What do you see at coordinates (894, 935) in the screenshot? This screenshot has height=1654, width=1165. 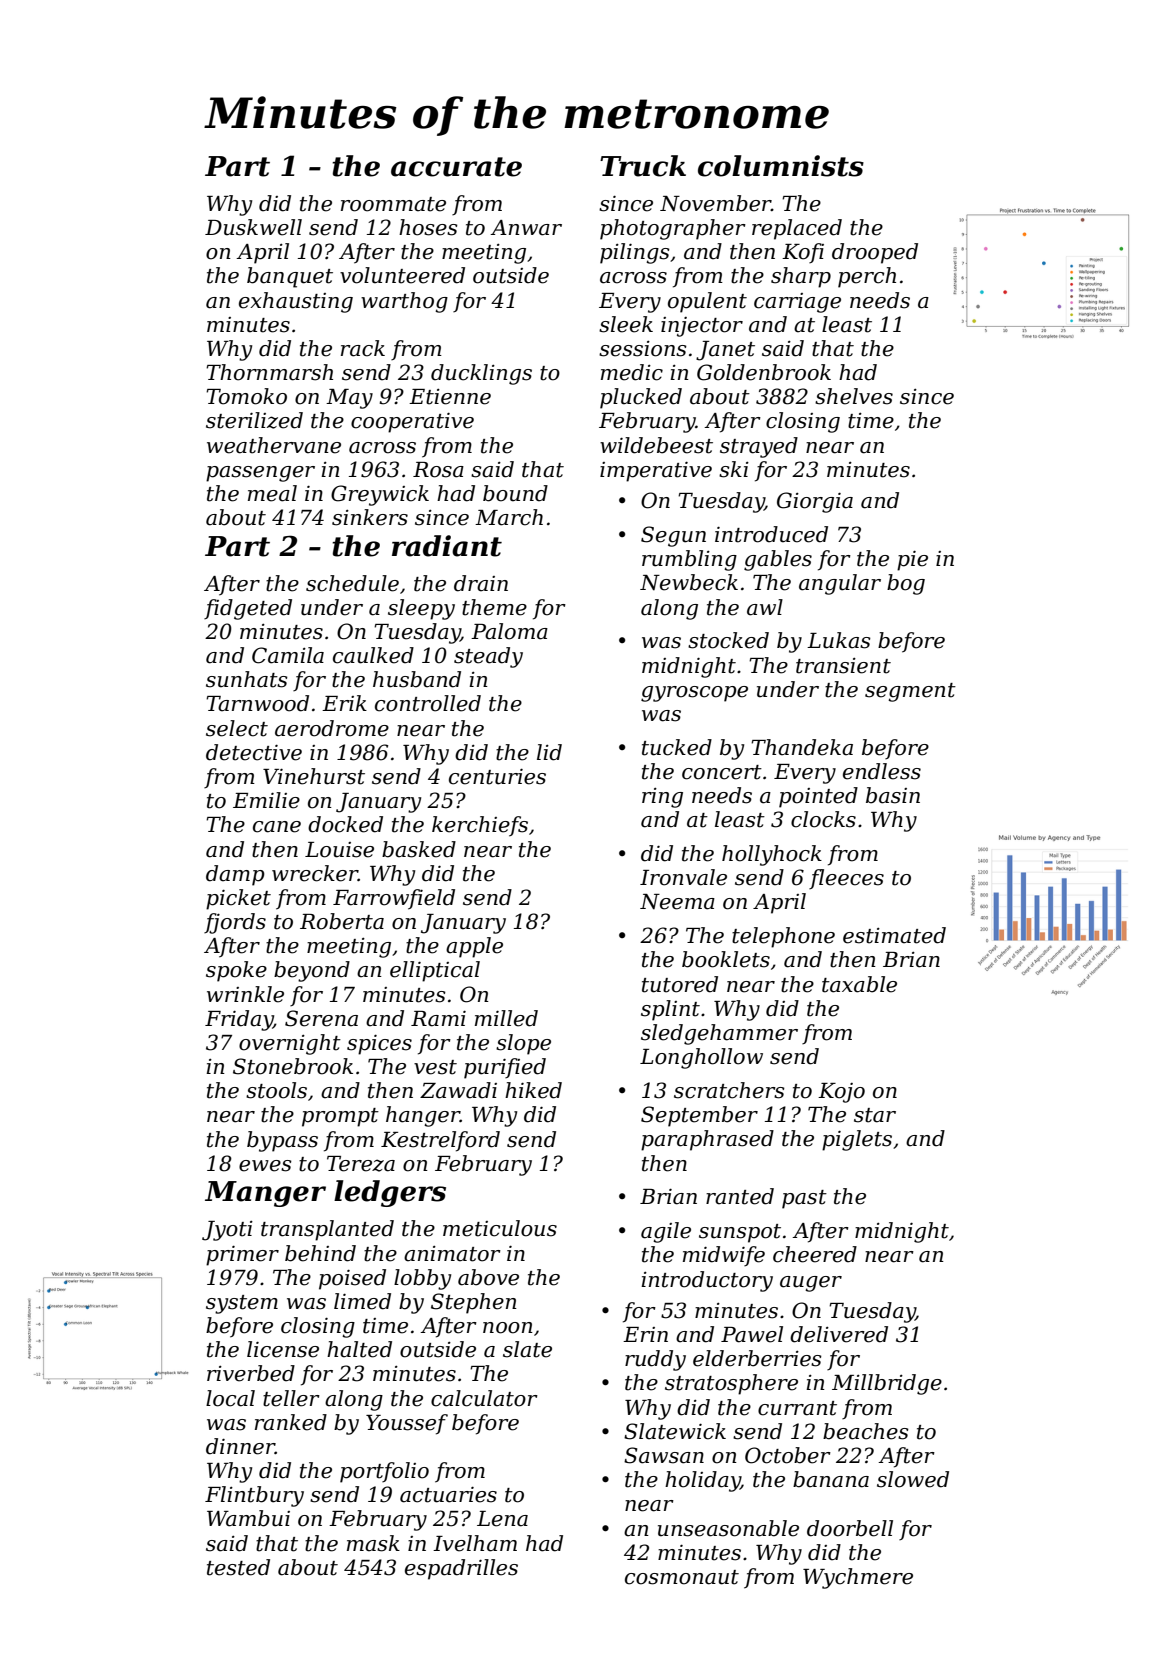 I see `estimated` at bounding box center [894, 935].
